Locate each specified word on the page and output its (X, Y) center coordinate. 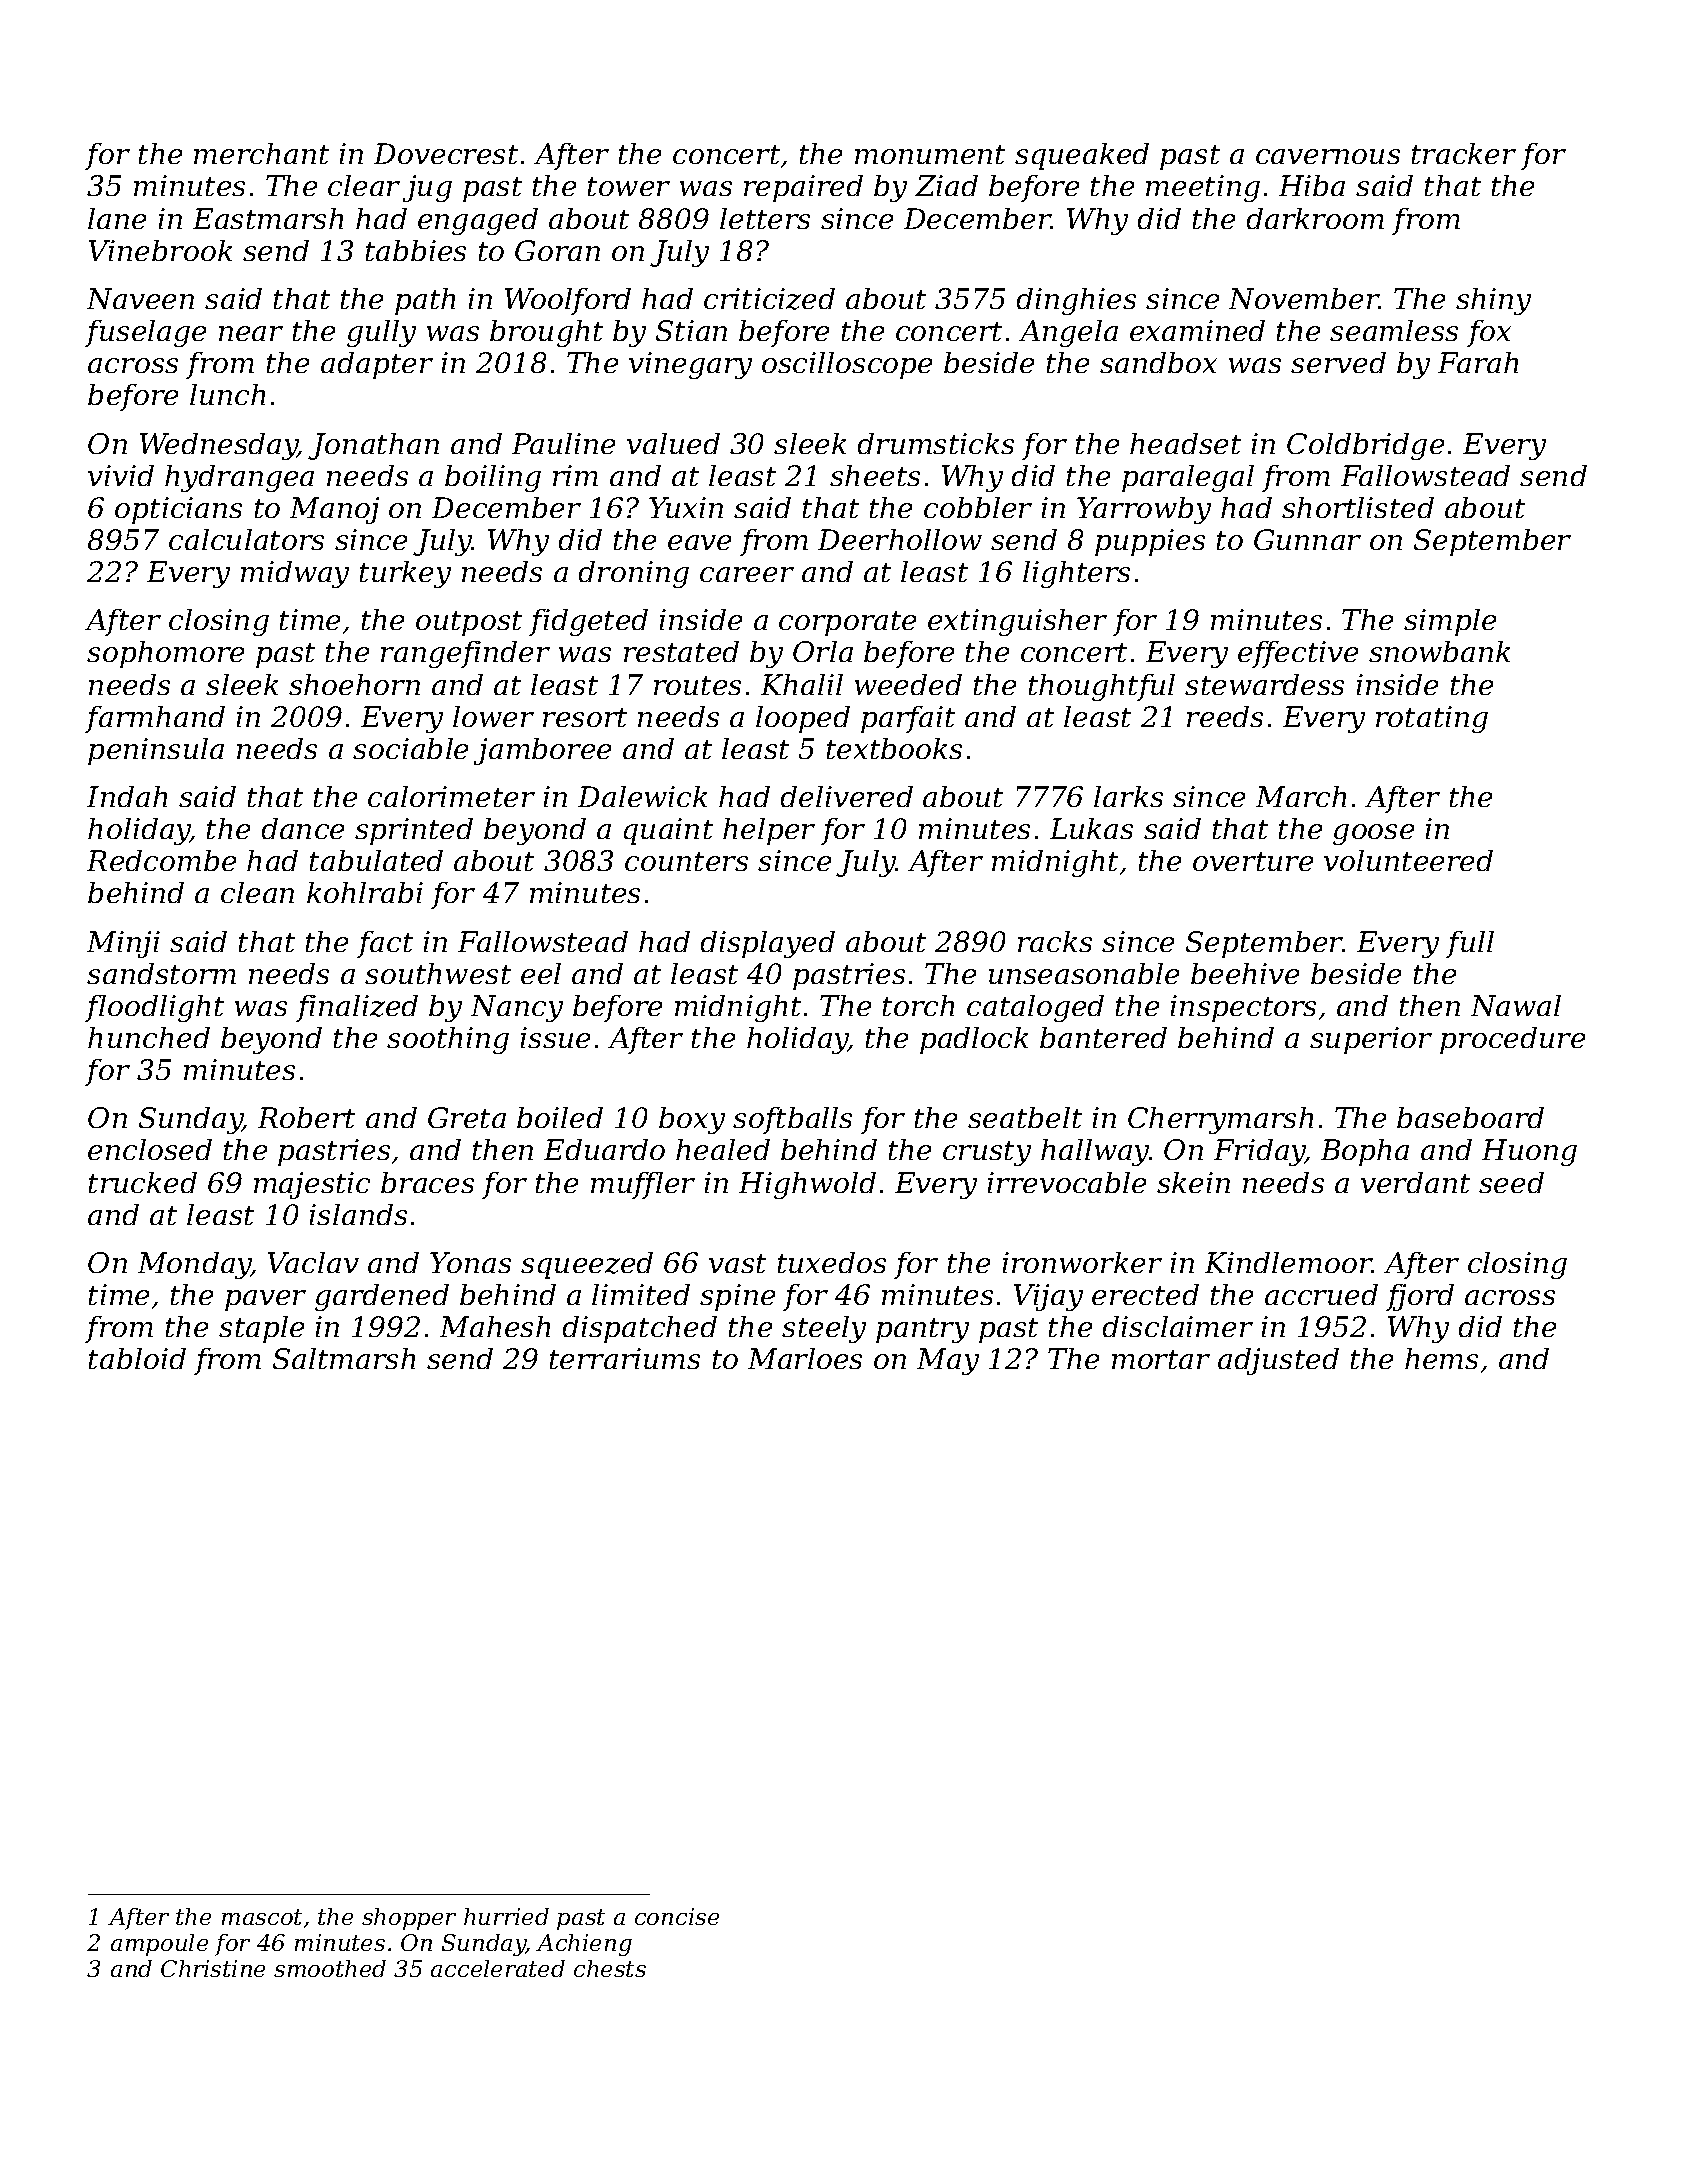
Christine (213, 1968)
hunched (149, 1037)
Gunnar (1307, 539)
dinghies (1076, 301)
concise (677, 1916)
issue (555, 1037)
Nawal (1516, 1005)
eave (699, 542)
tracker (1464, 153)
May (948, 1361)
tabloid (137, 1358)
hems (1441, 1358)
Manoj (334, 510)
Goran (557, 250)
